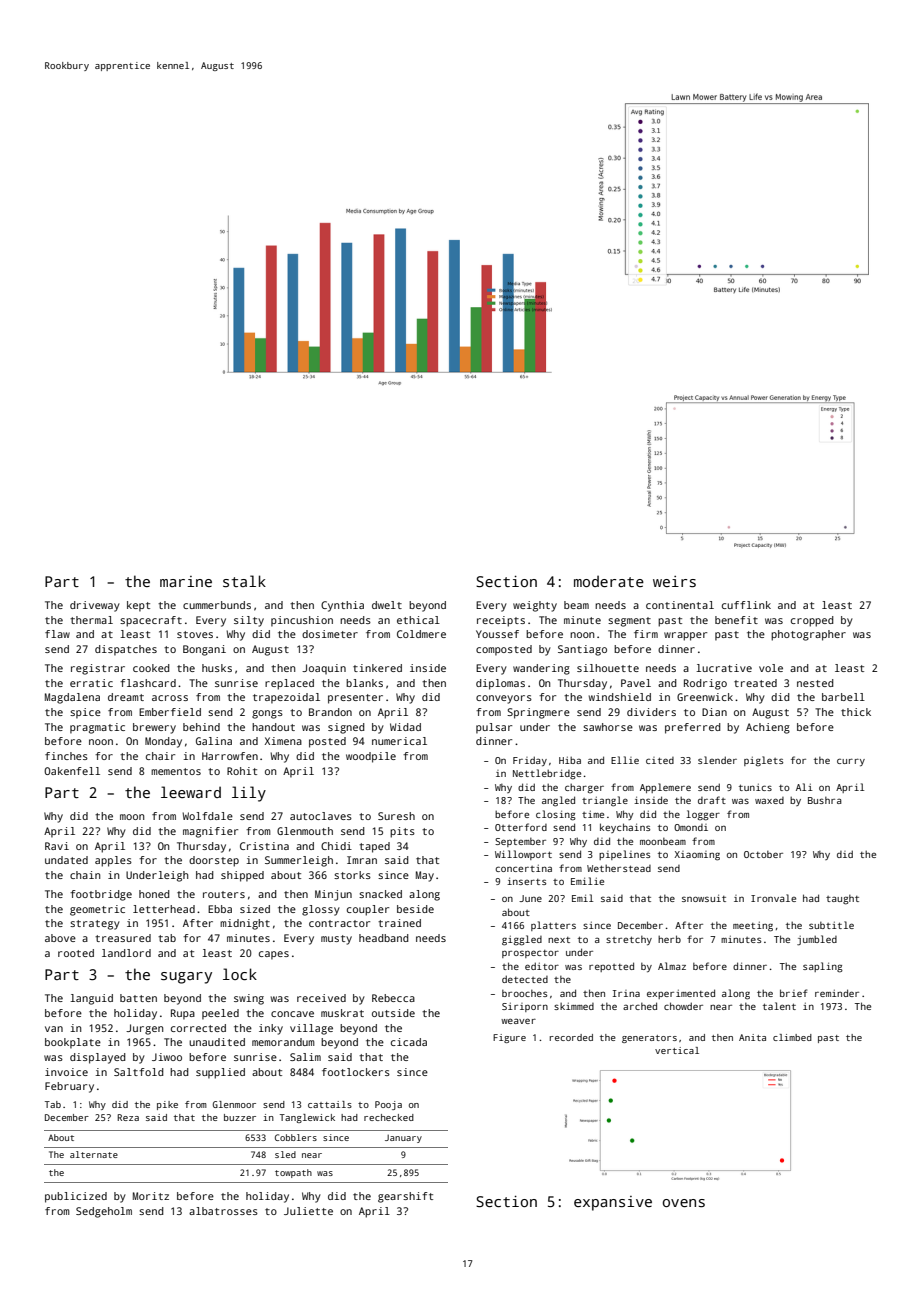 This document has height=1308, width=924. Describe the element at coordinates (364, 683) in the document. I see `blanks` at that location.
